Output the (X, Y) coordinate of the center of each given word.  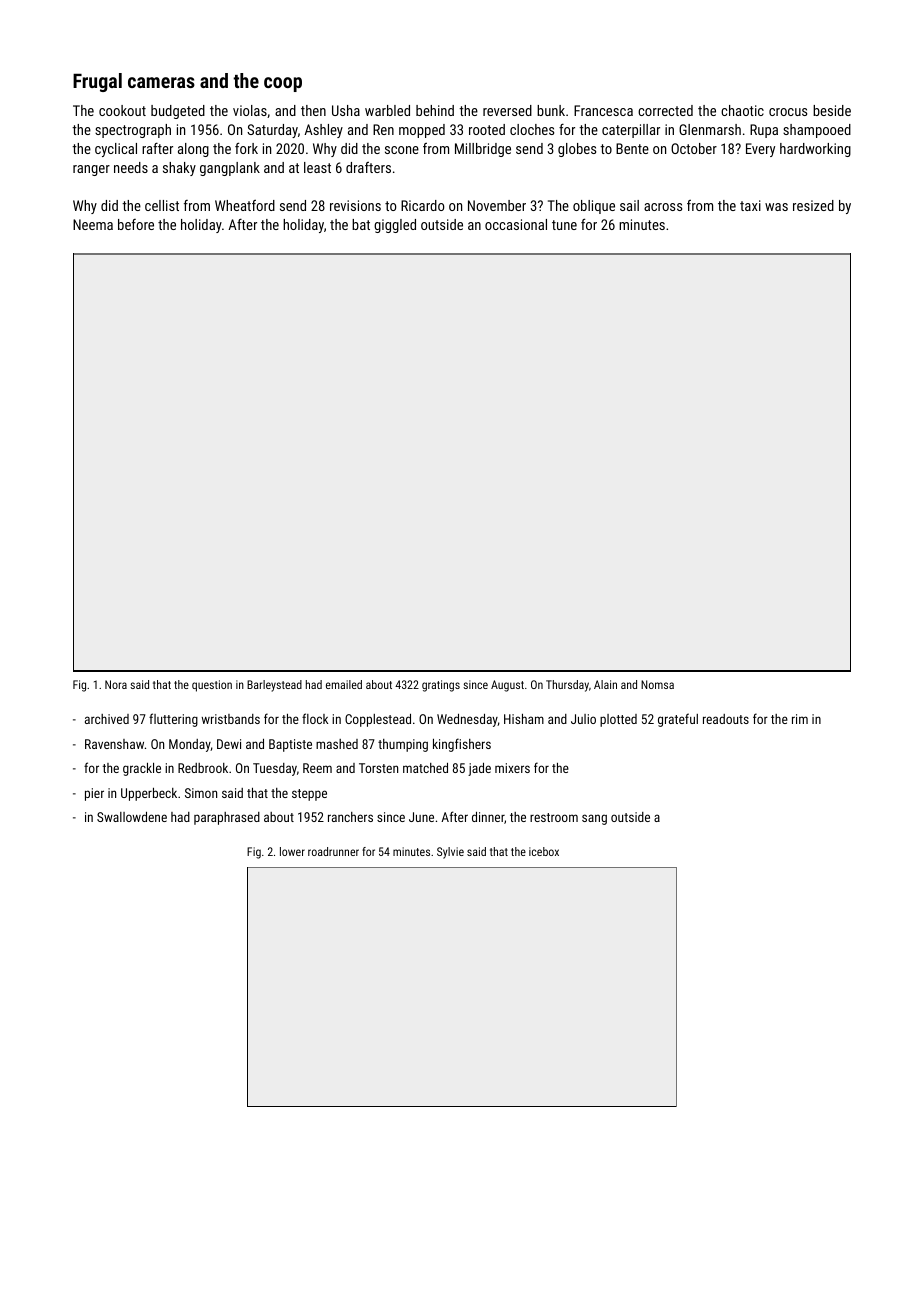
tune (564, 225)
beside (832, 110)
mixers (512, 768)
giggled (395, 226)
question (212, 686)
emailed (344, 684)
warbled (387, 110)
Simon (201, 793)
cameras (161, 82)
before (136, 224)
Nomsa (657, 684)
